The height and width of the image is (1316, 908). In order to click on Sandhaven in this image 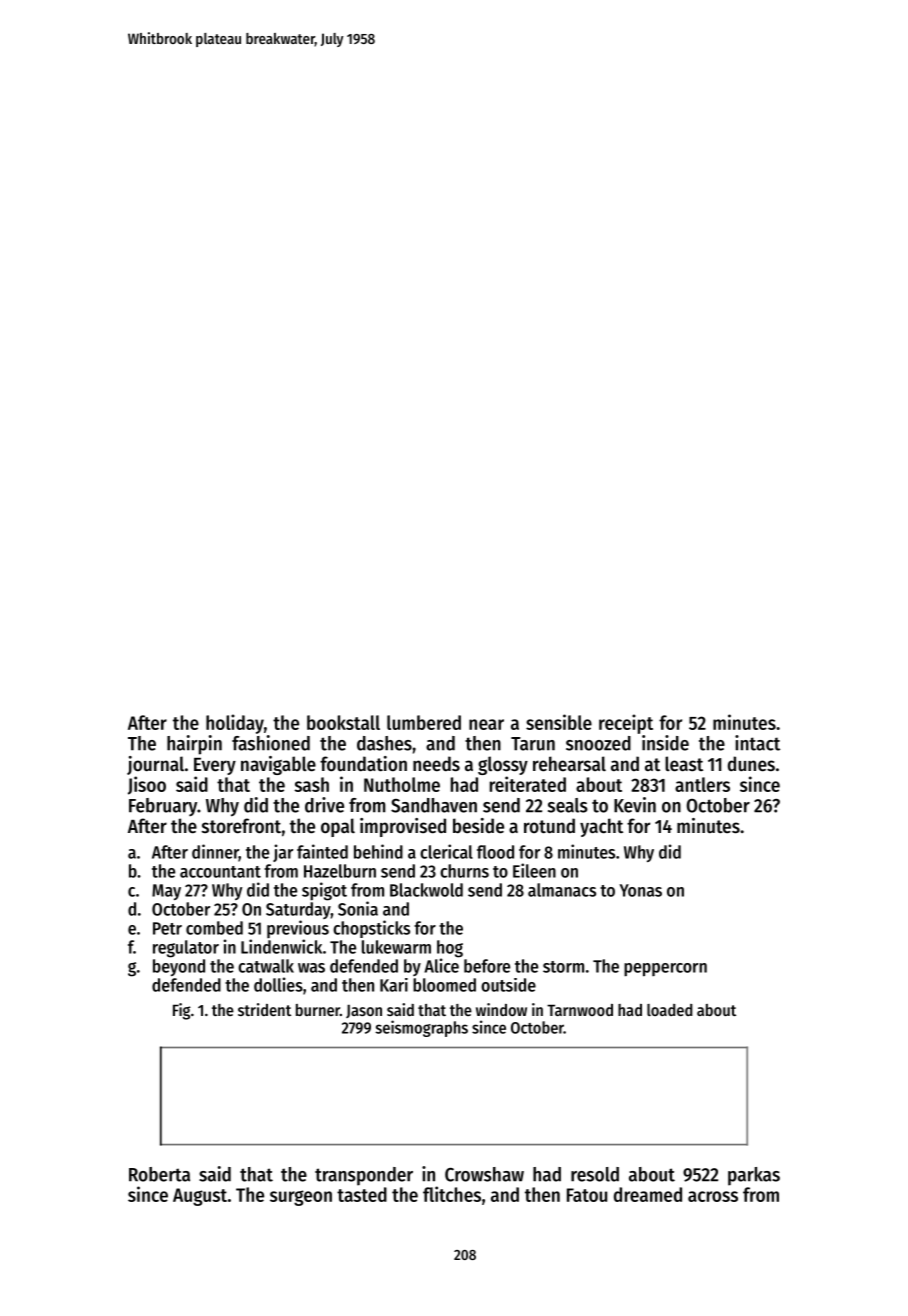, I will do `click(434, 805)`.
